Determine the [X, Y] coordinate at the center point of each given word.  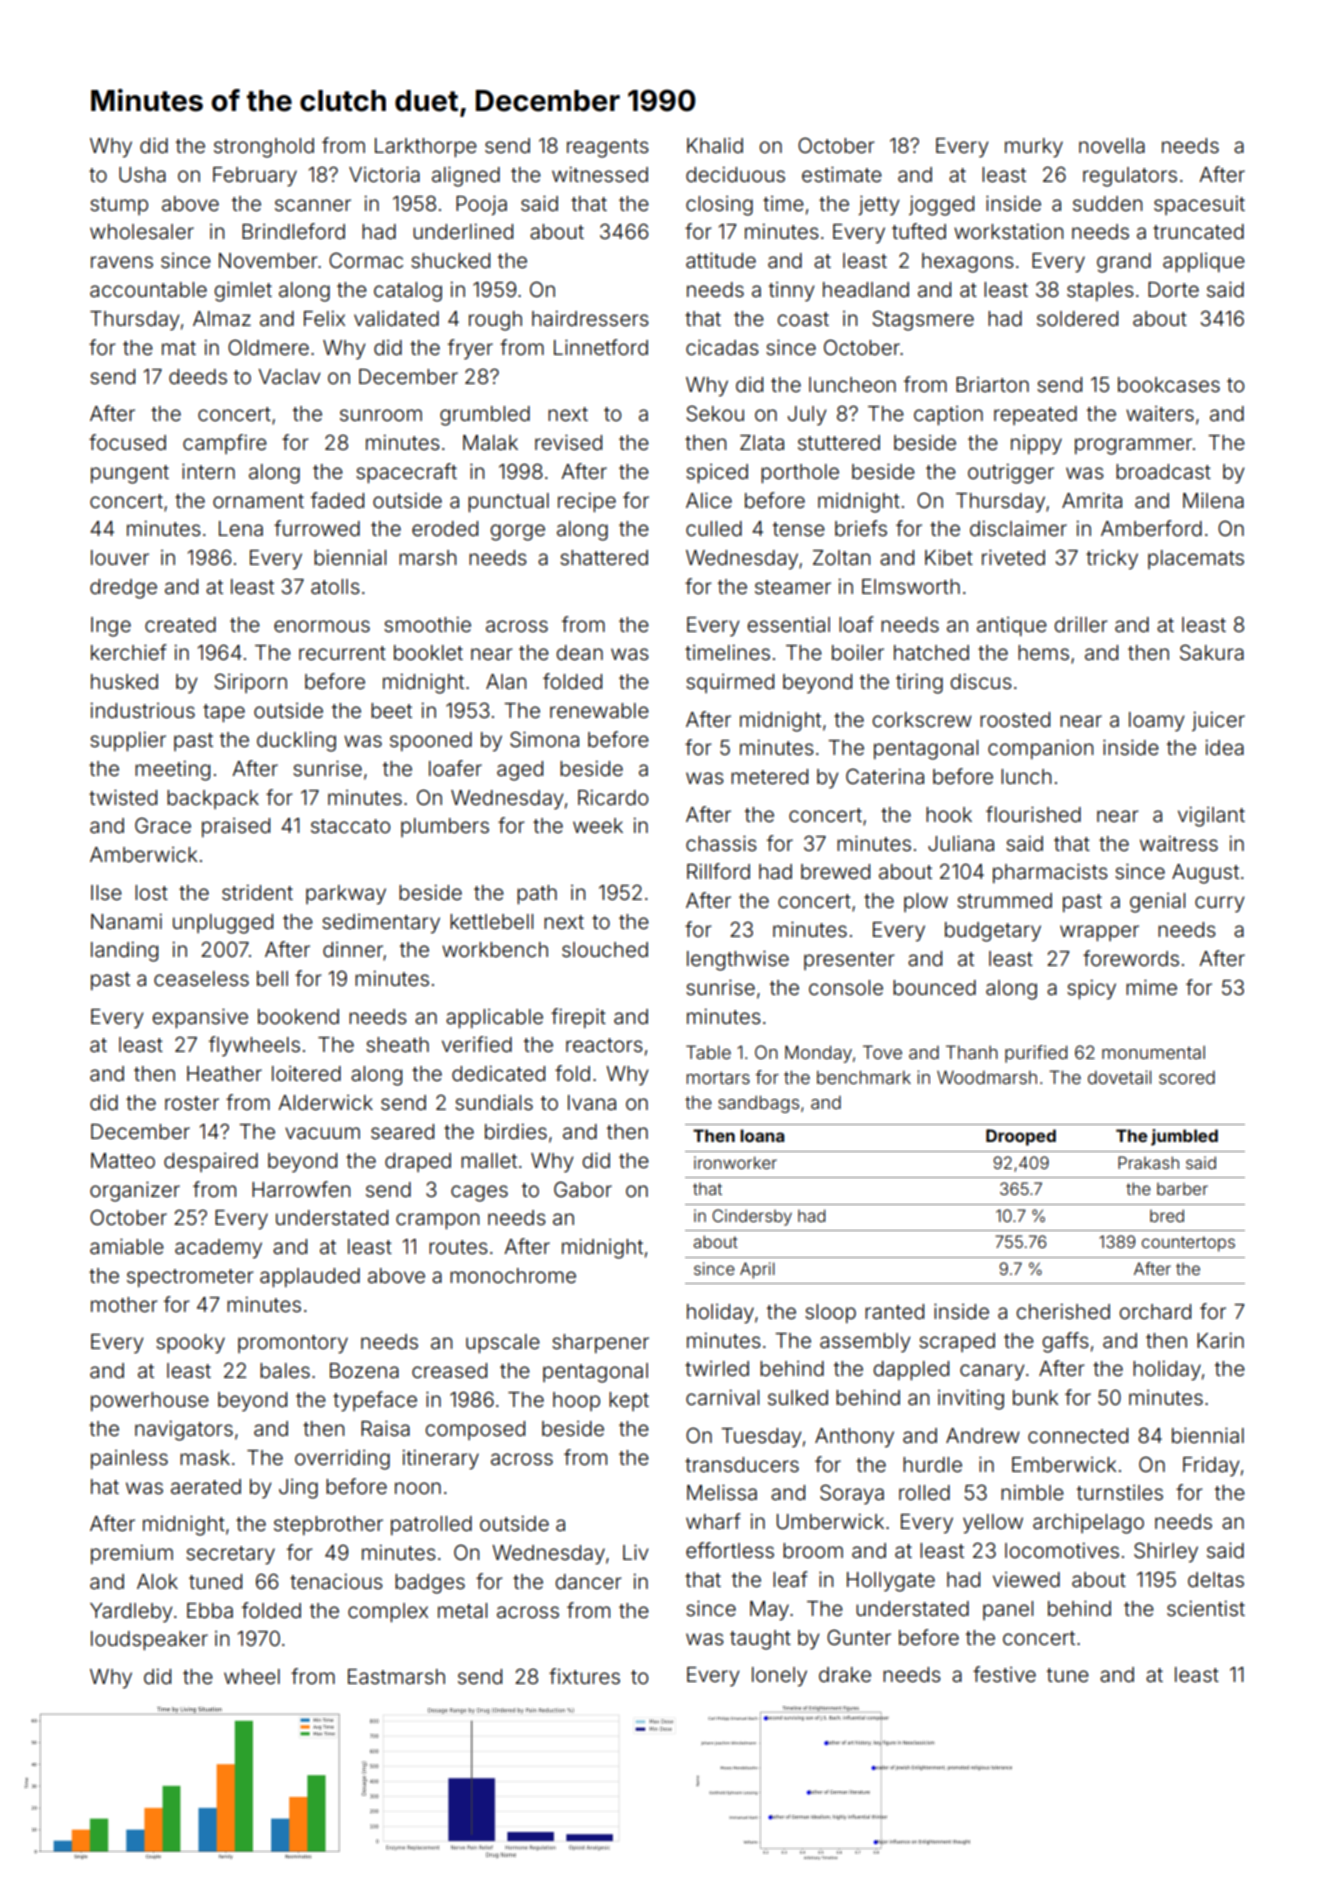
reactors [604, 1045]
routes [458, 1247]
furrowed [317, 528]
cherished [1063, 1311]
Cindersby [752, 1217]
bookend [298, 1017]
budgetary [993, 932]
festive [1004, 1674]
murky [1034, 148]
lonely [779, 1677]
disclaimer [1018, 528]
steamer [793, 587]
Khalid [715, 145]
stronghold [264, 148]
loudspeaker [149, 1640]
